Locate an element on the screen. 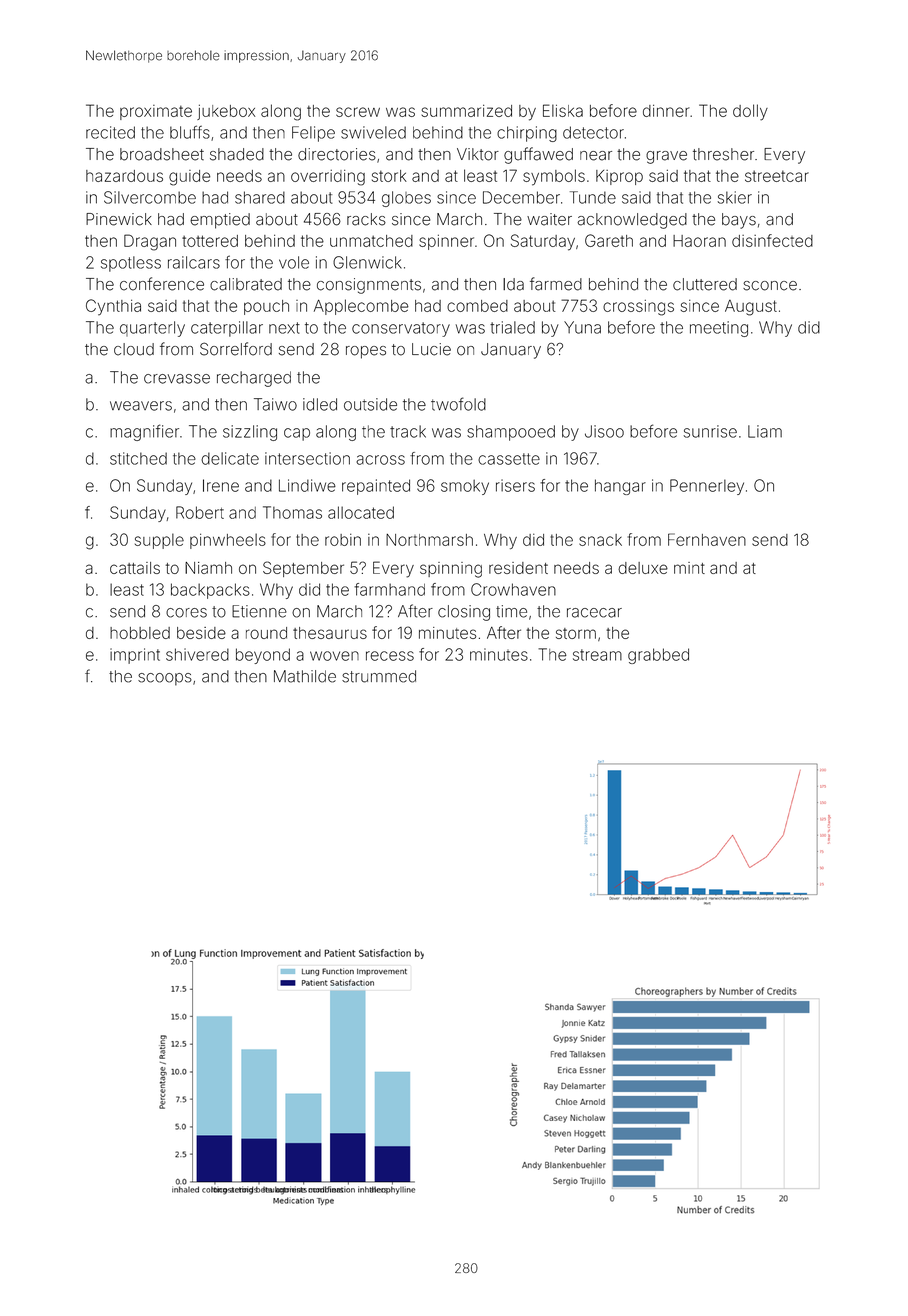 This screenshot has width=908, height=1316. cattails is located at coordinates (135, 568).
